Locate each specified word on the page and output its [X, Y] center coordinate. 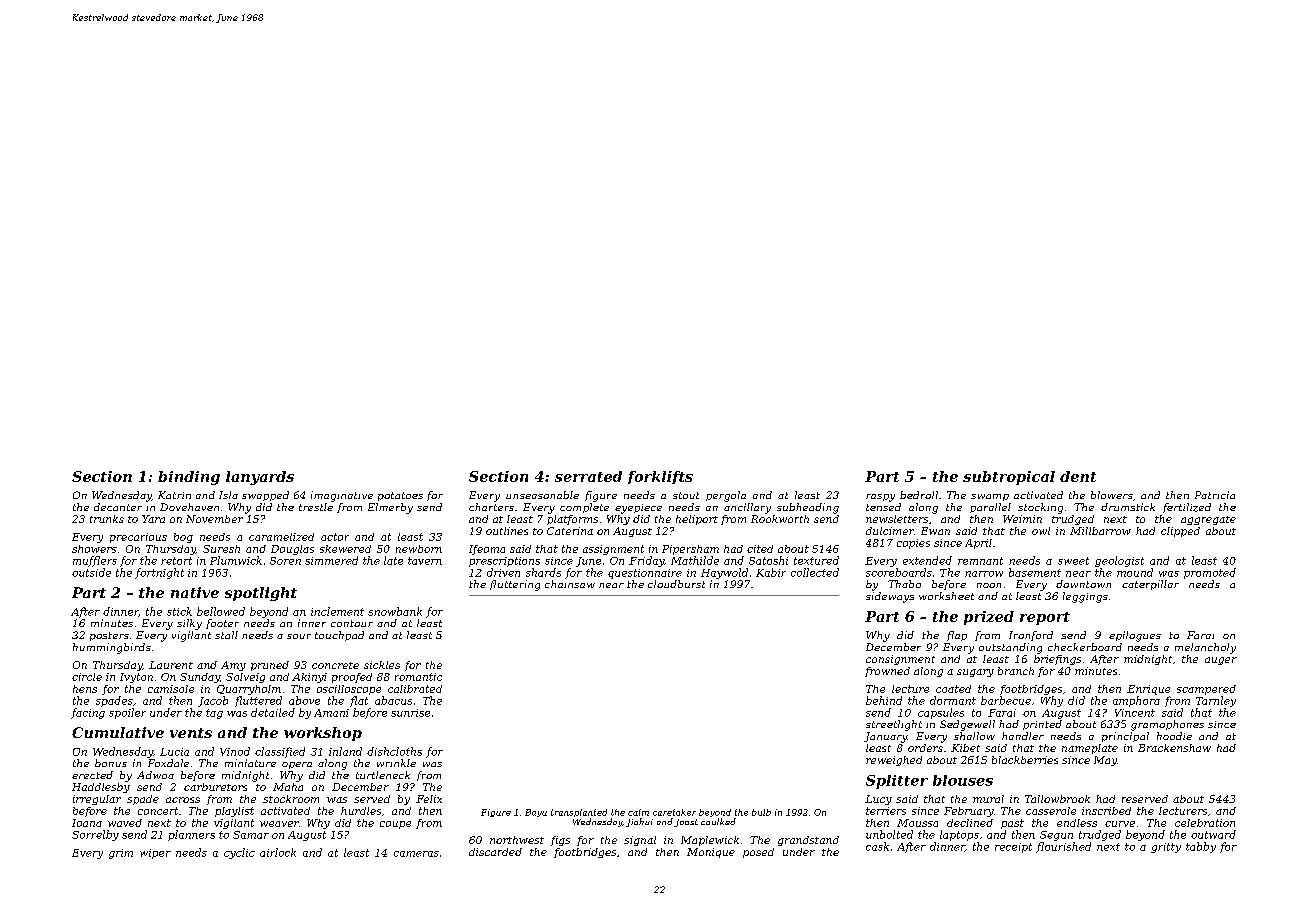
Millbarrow [1100, 531]
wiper [155, 854]
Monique [711, 853]
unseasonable [542, 495]
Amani [331, 713]
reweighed [894, 761]
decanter [118, 507]
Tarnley [1216, 701]
